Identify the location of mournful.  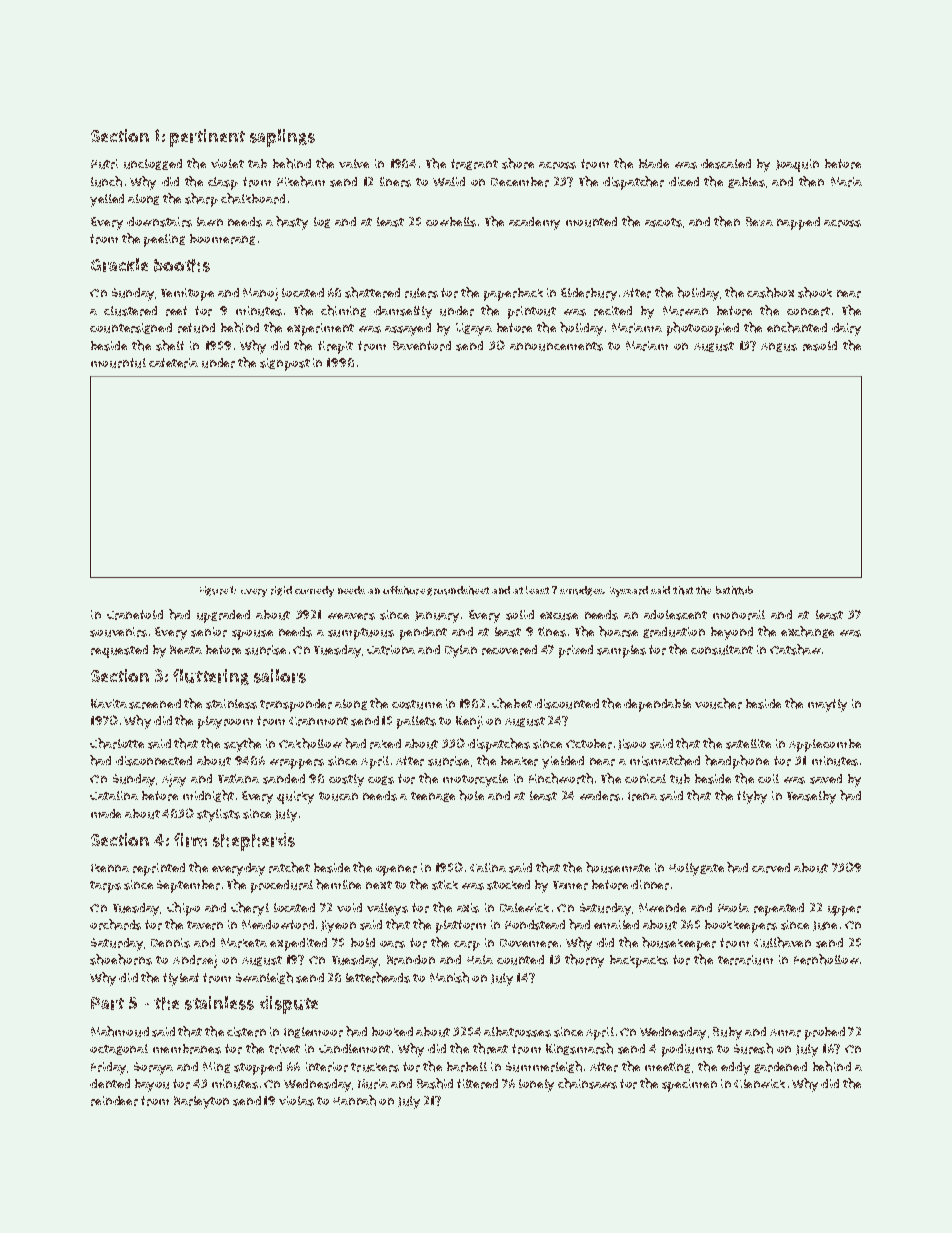
(118, 363).
